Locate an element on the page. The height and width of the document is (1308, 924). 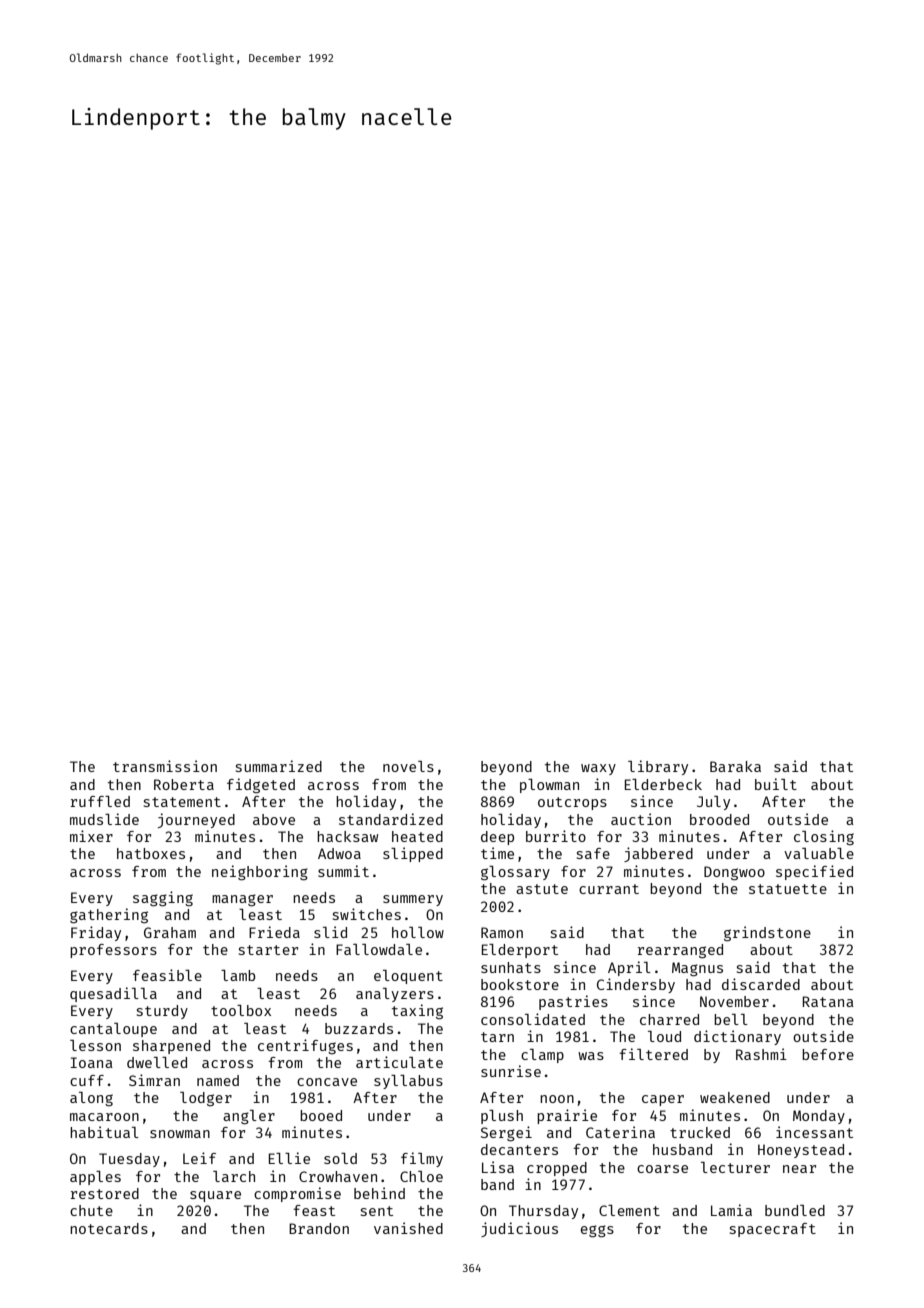
Thursday is located at coordinates (543, 1212).
